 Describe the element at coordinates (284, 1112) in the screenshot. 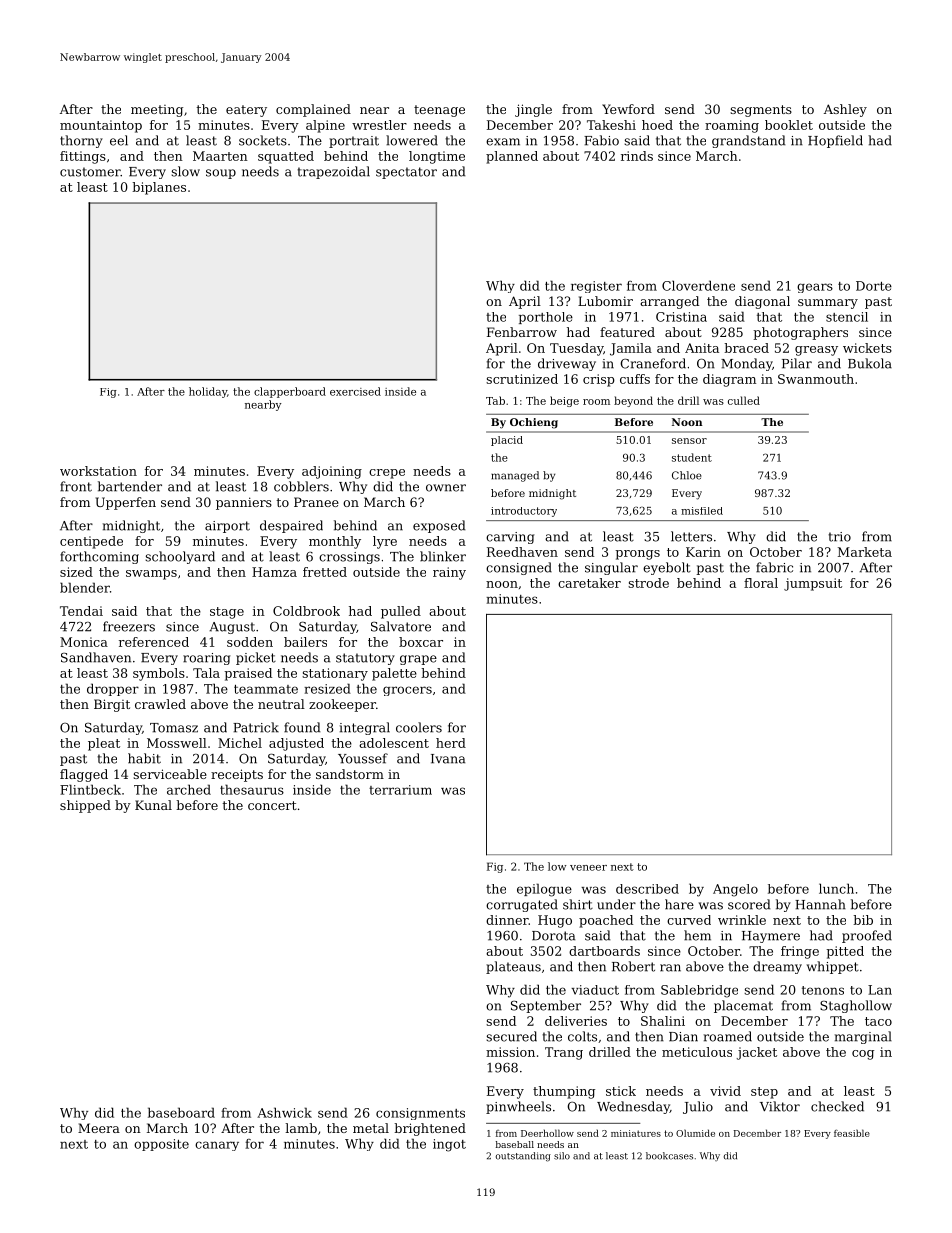

I see `Ashwick` at that location.
